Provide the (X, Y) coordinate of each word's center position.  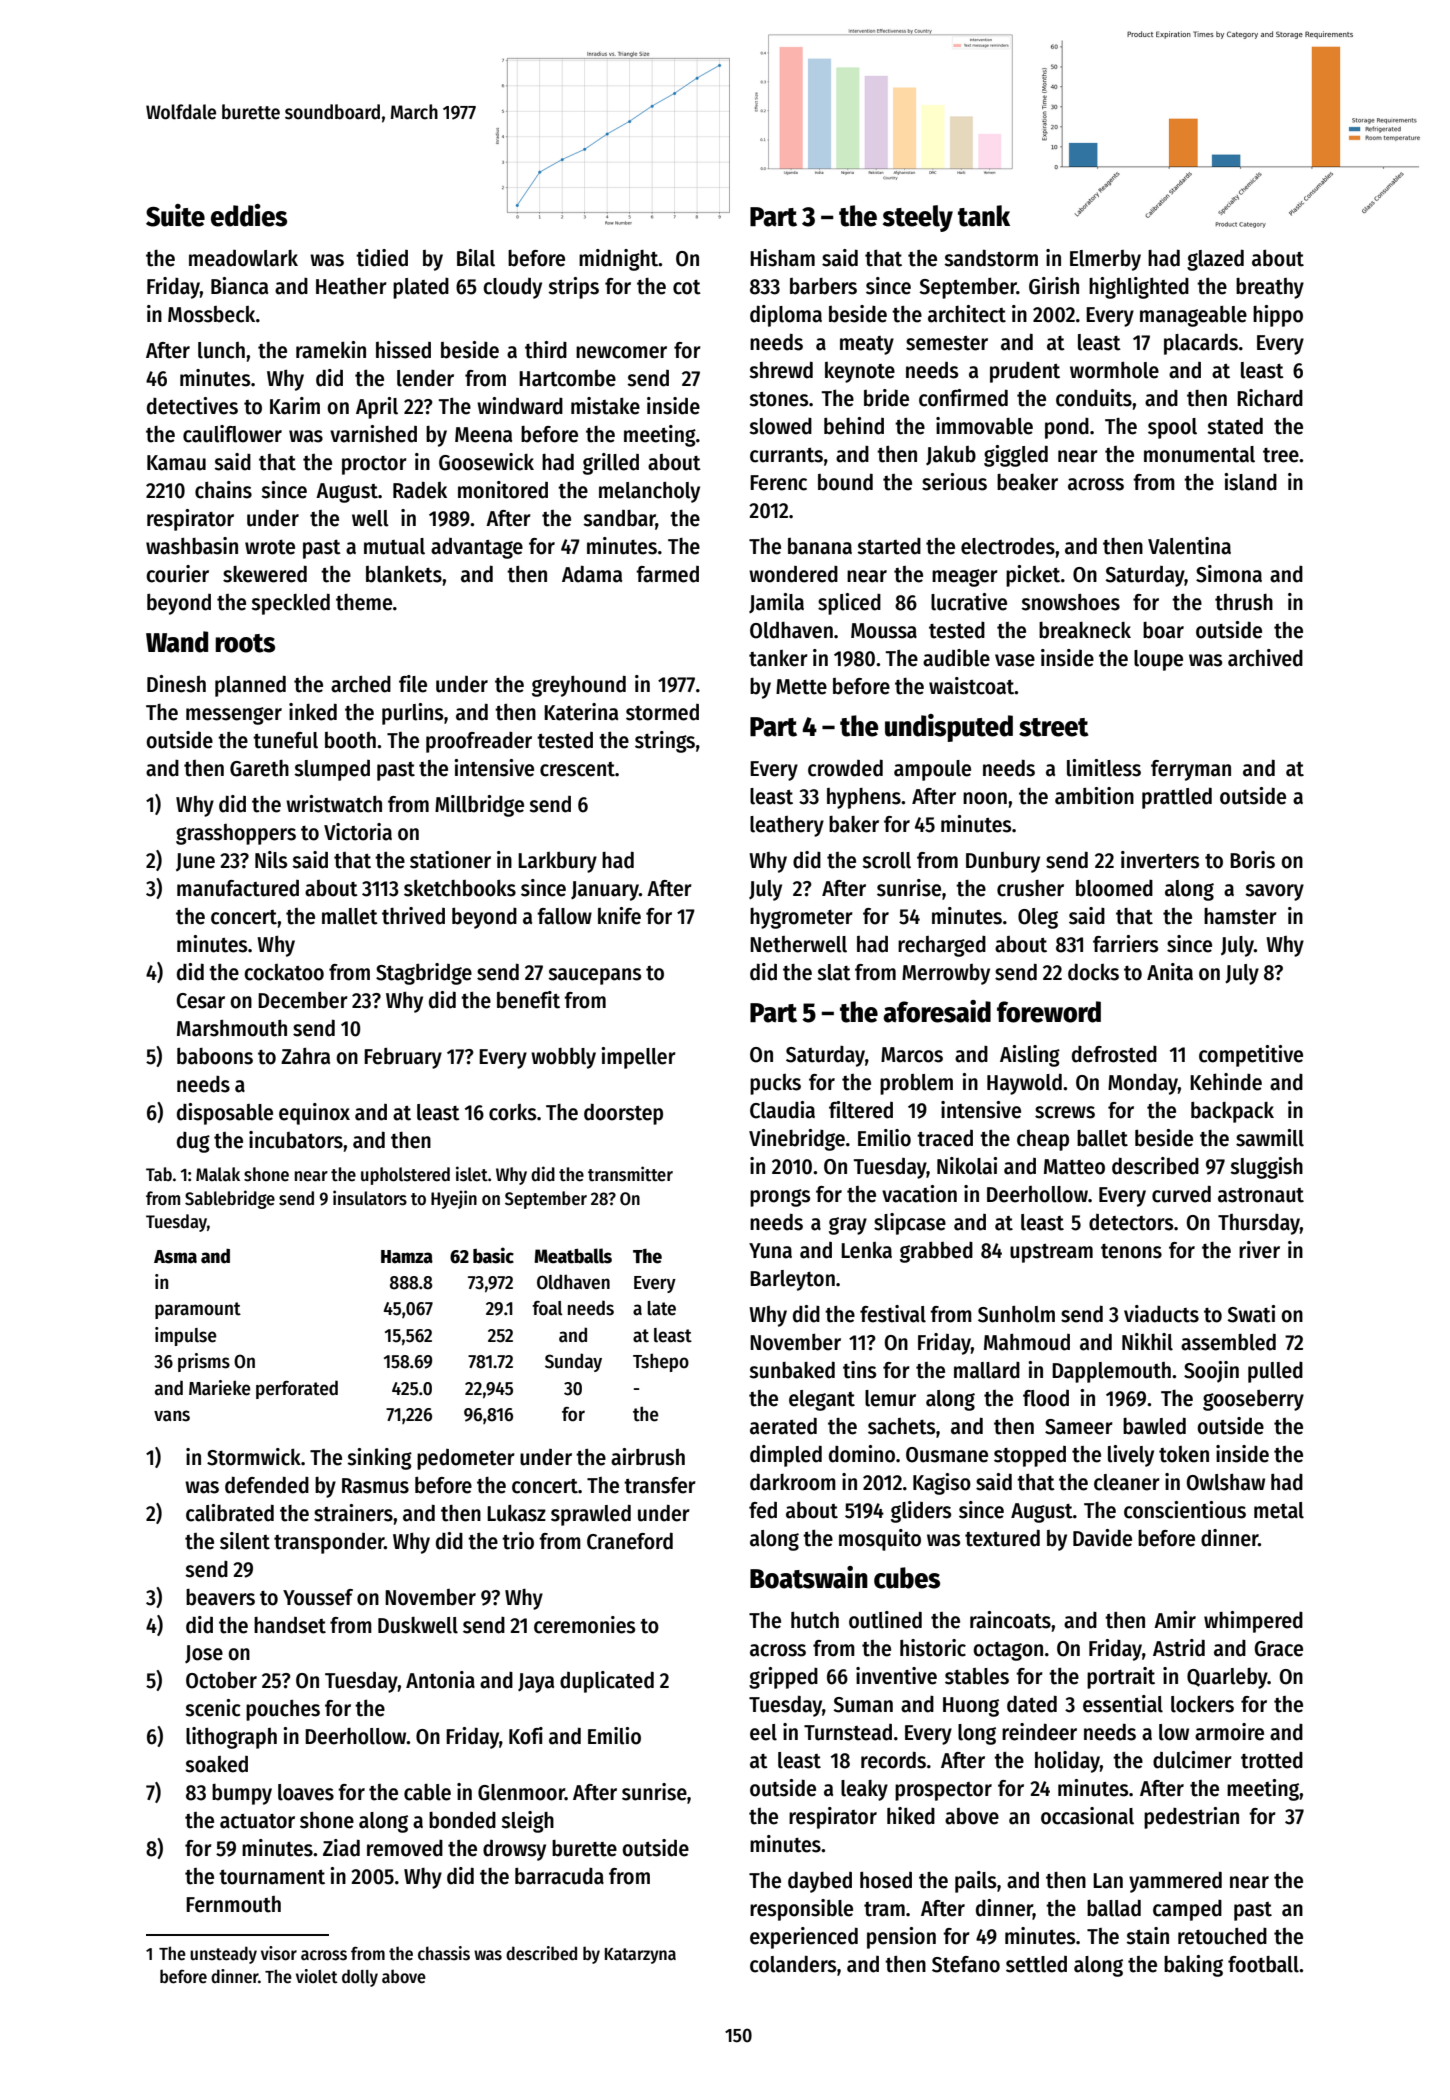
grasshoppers (236, 834)
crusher (1030, 888)
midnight (619, 260)
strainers (353, 1513)
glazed (1215, 260)
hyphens (864, 798)
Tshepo (661, 1362)
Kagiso (942, 1484)
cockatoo (284, 972)
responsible (801, 1910)
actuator (257, 1821)
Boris (1252, 860)
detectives (192, 406)
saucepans (594, 976)
